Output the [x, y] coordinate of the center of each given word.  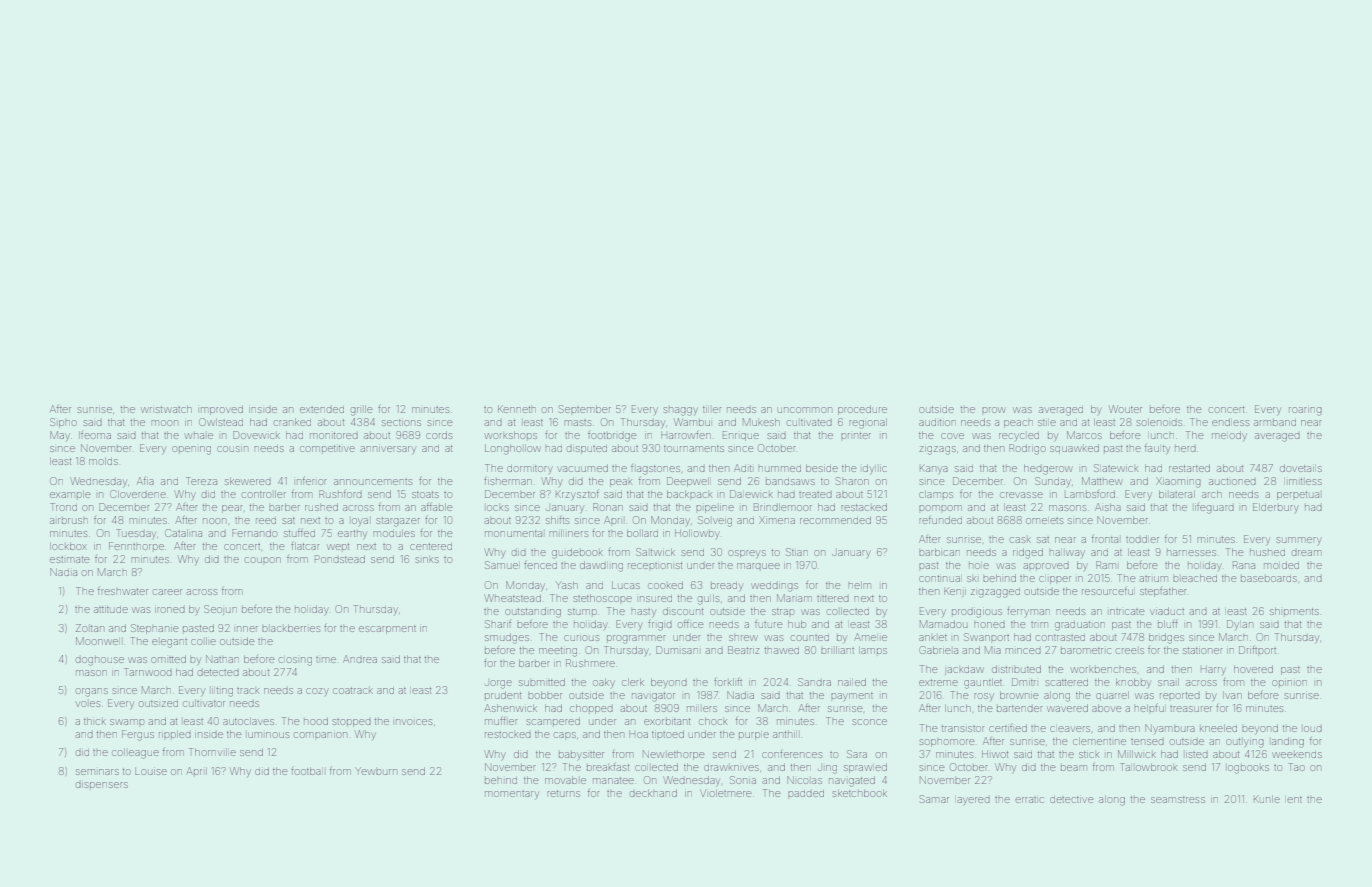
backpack [689, 494]
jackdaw [964, 671]
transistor [963, 729]
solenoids [1159, 422]
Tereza [201, 481]
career [168, 592]
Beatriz [743, 650]
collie [203, 641]
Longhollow [513, 450]
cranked [293, 422]
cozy [316, 692]
